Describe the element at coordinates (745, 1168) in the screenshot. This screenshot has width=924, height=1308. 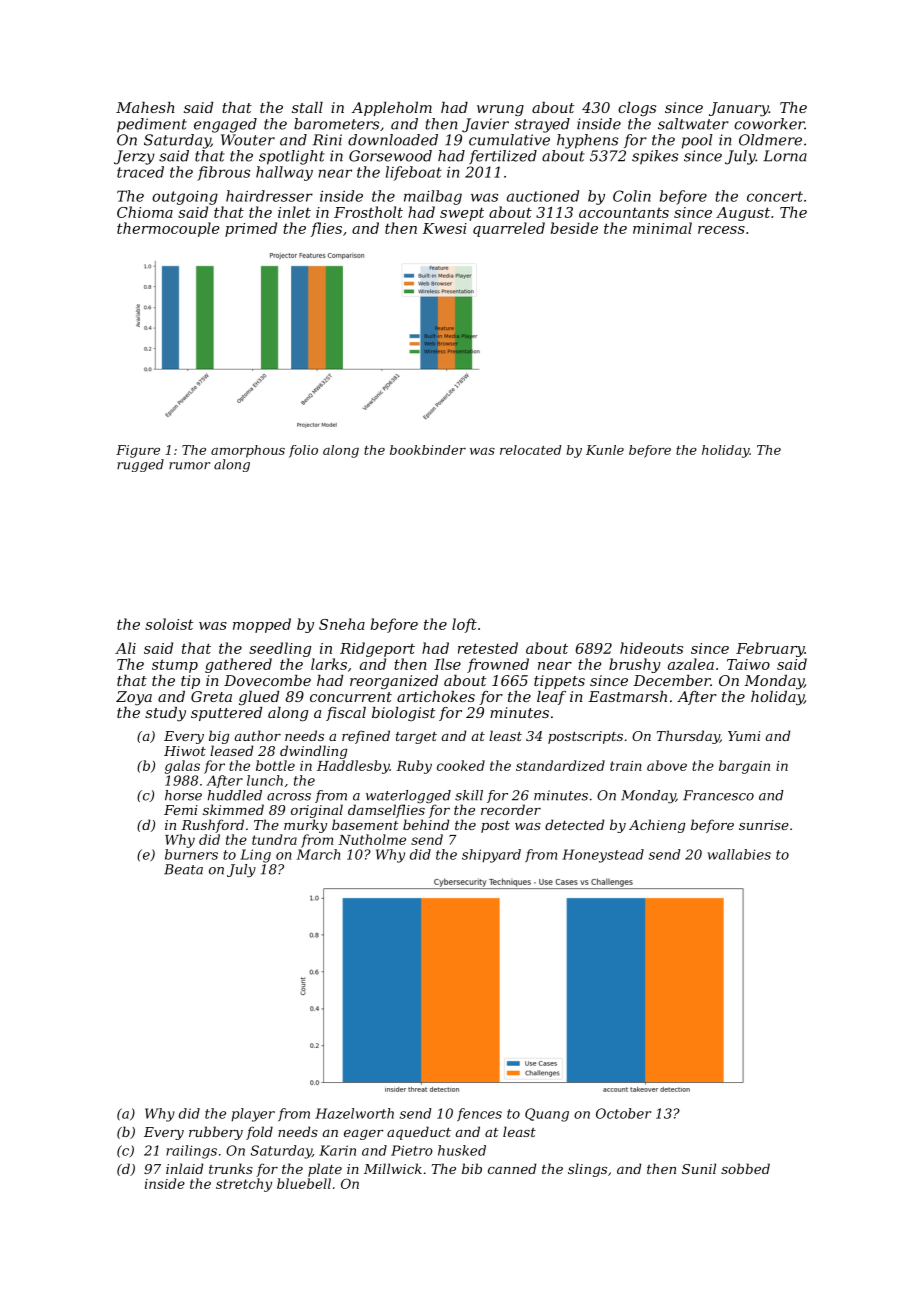
I see `sobbed` at that location.
